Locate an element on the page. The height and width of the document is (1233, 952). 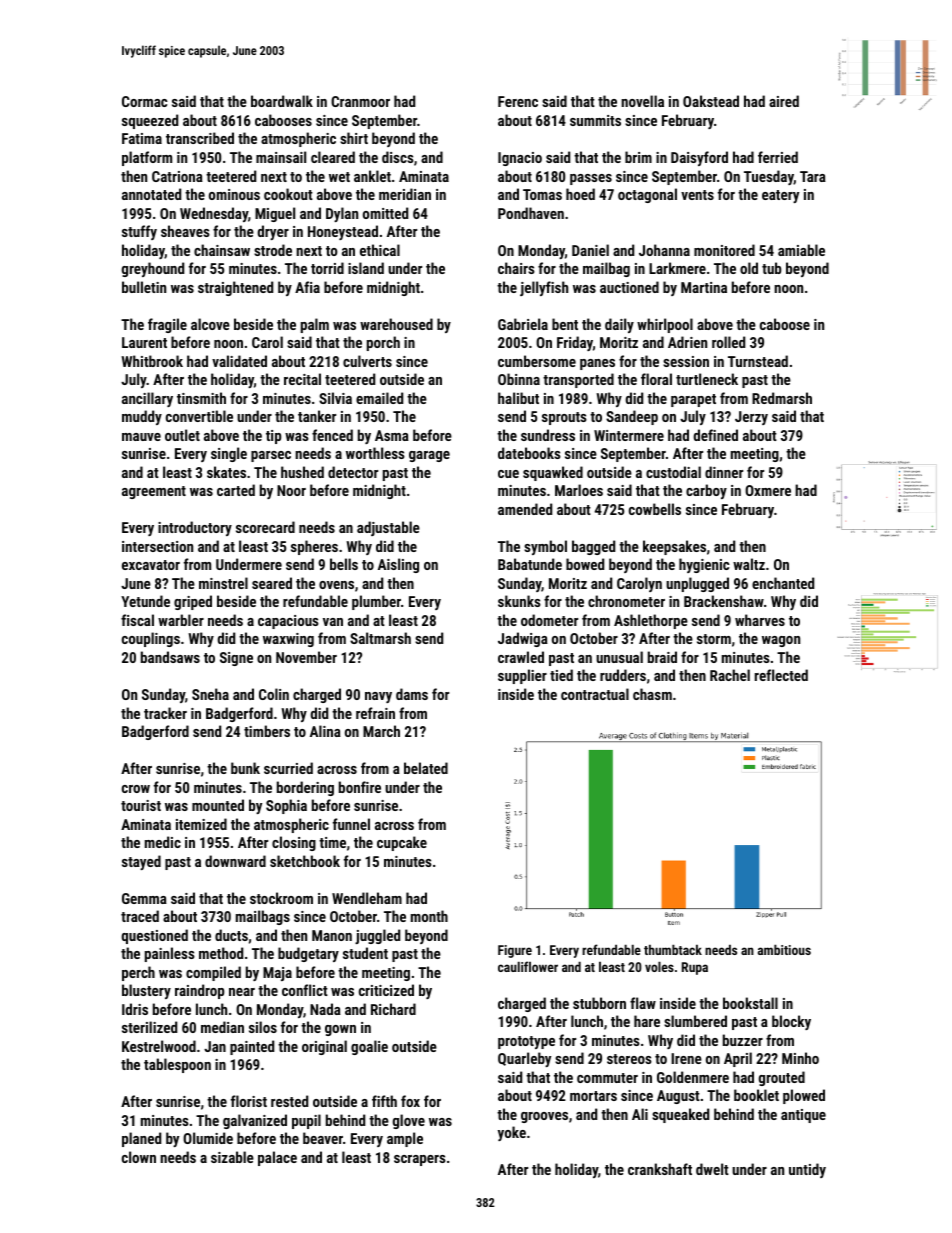
Saltmarsh is located at coordinates (380, 638).
